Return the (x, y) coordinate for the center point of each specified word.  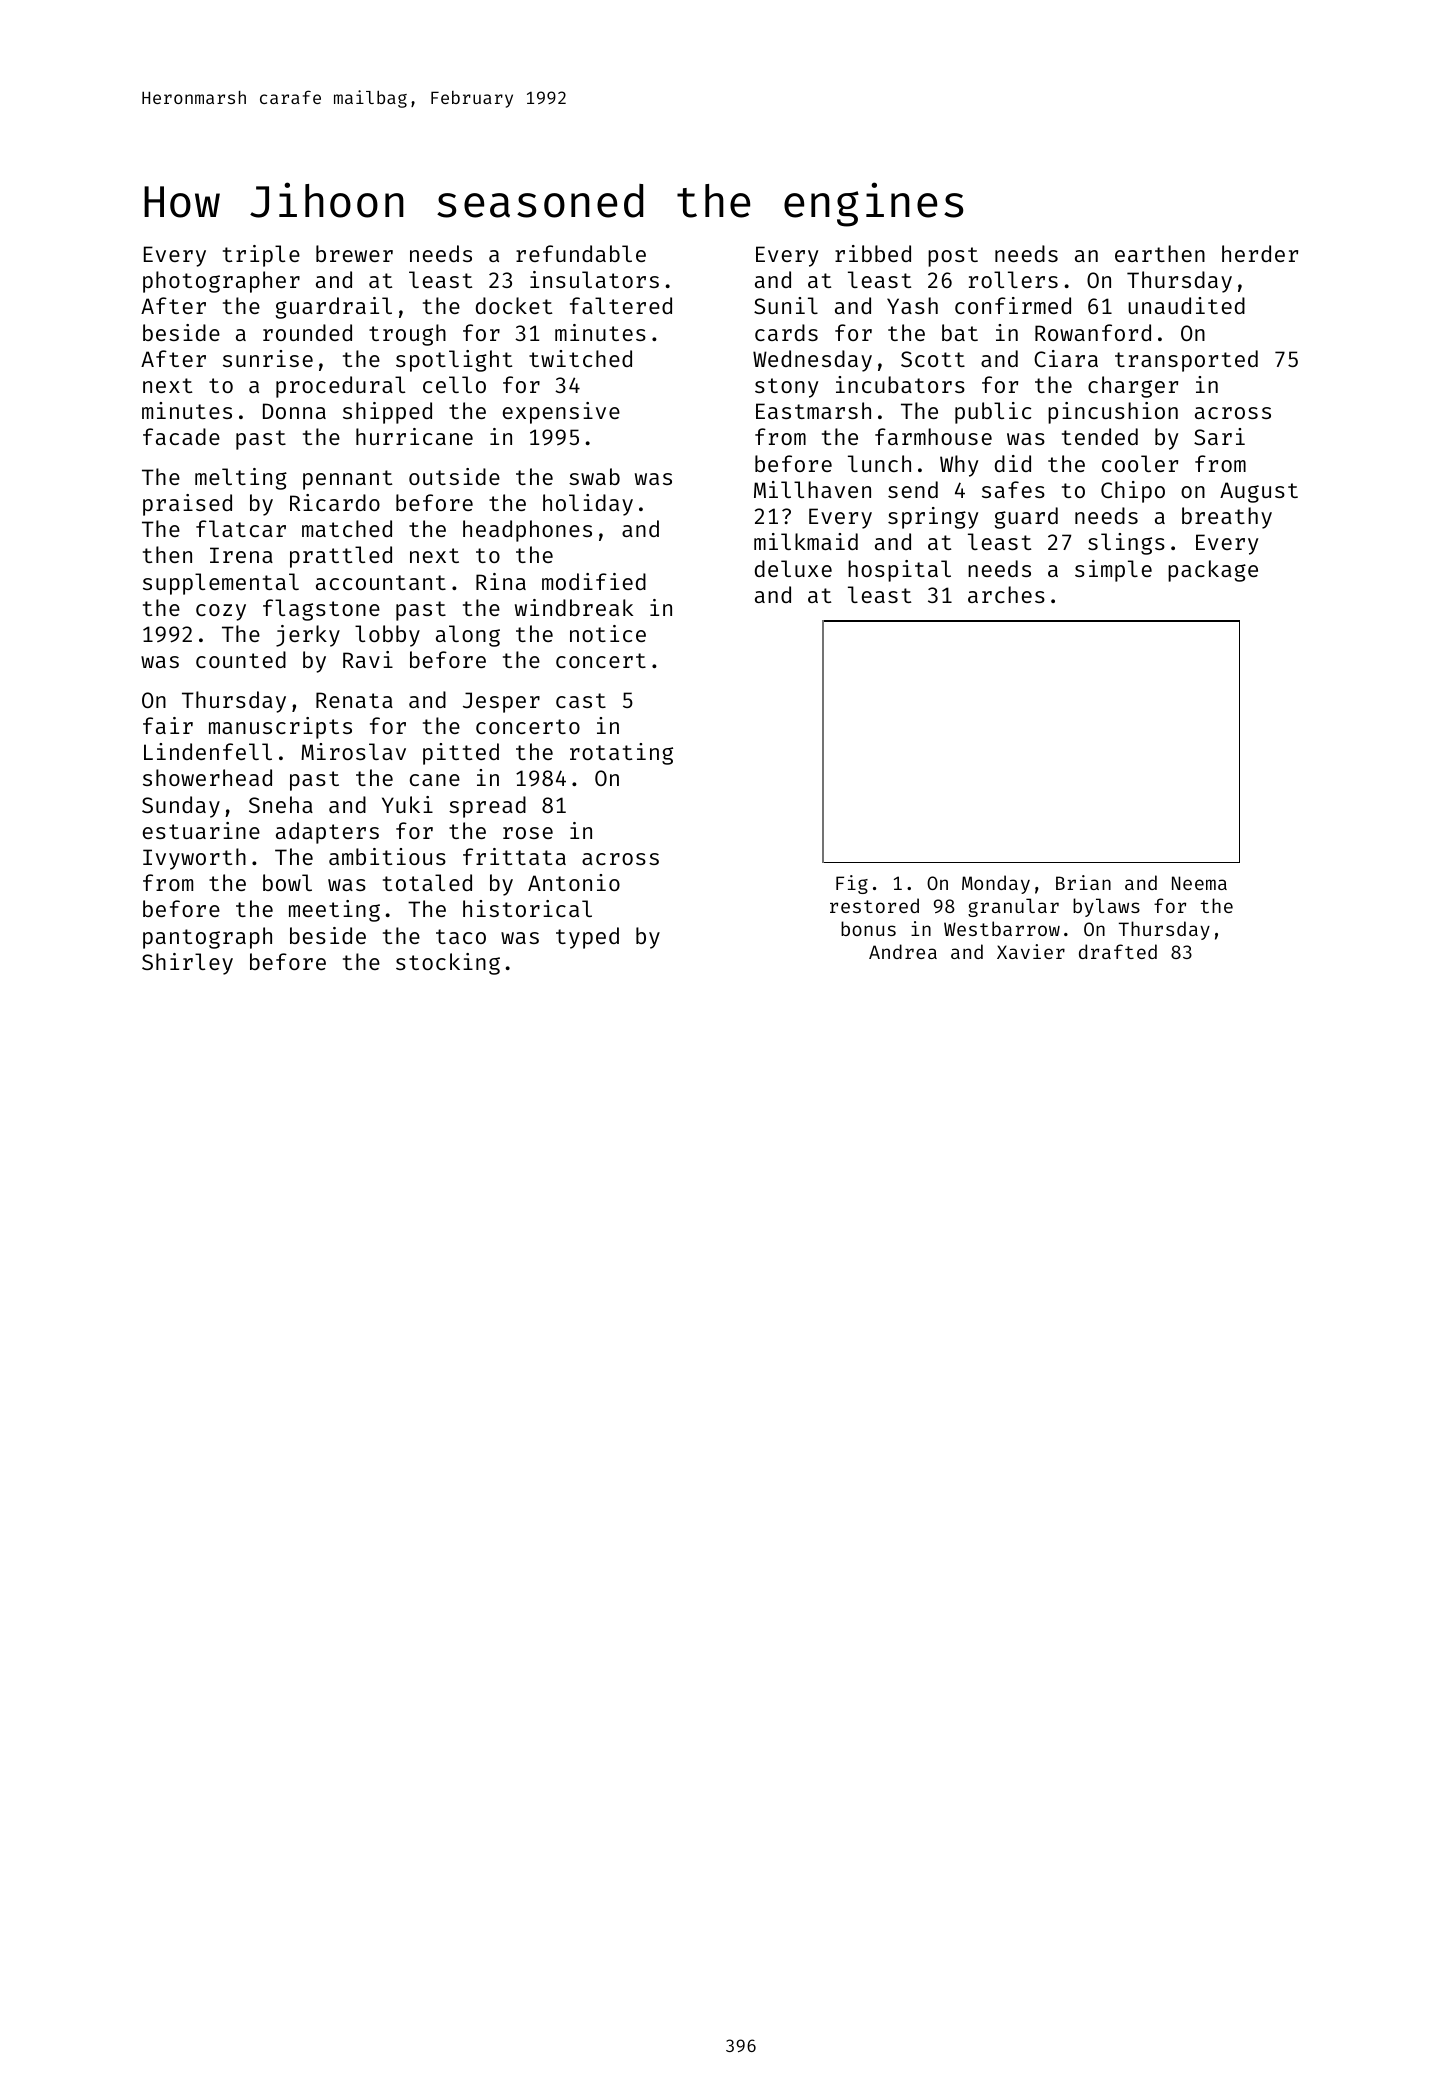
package (1213, 571)
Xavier (1031, 951)
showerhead (207, 777)
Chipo (1133, 492)
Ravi (368, 659)
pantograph (207, 938)
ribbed (873, 253)
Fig (852, 884)
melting (241, 479)
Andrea (903, 951)
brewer (354, 253)
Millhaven (812, 489)
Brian (1083, 882)
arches (1006, 594)
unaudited (1186, 305)
